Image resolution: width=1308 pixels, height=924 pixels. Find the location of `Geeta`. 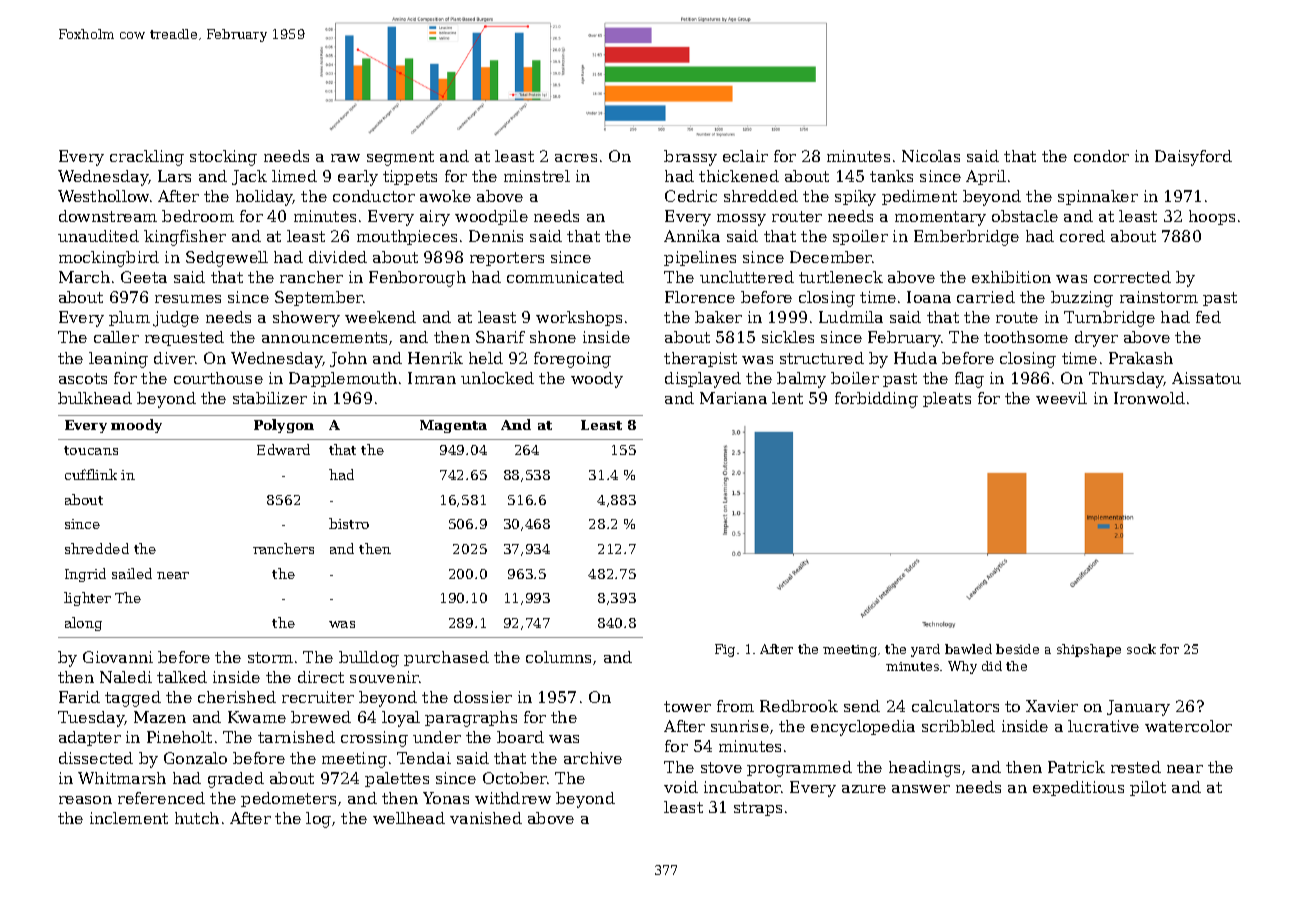

Geeta is located at coordinates (144, 277).
